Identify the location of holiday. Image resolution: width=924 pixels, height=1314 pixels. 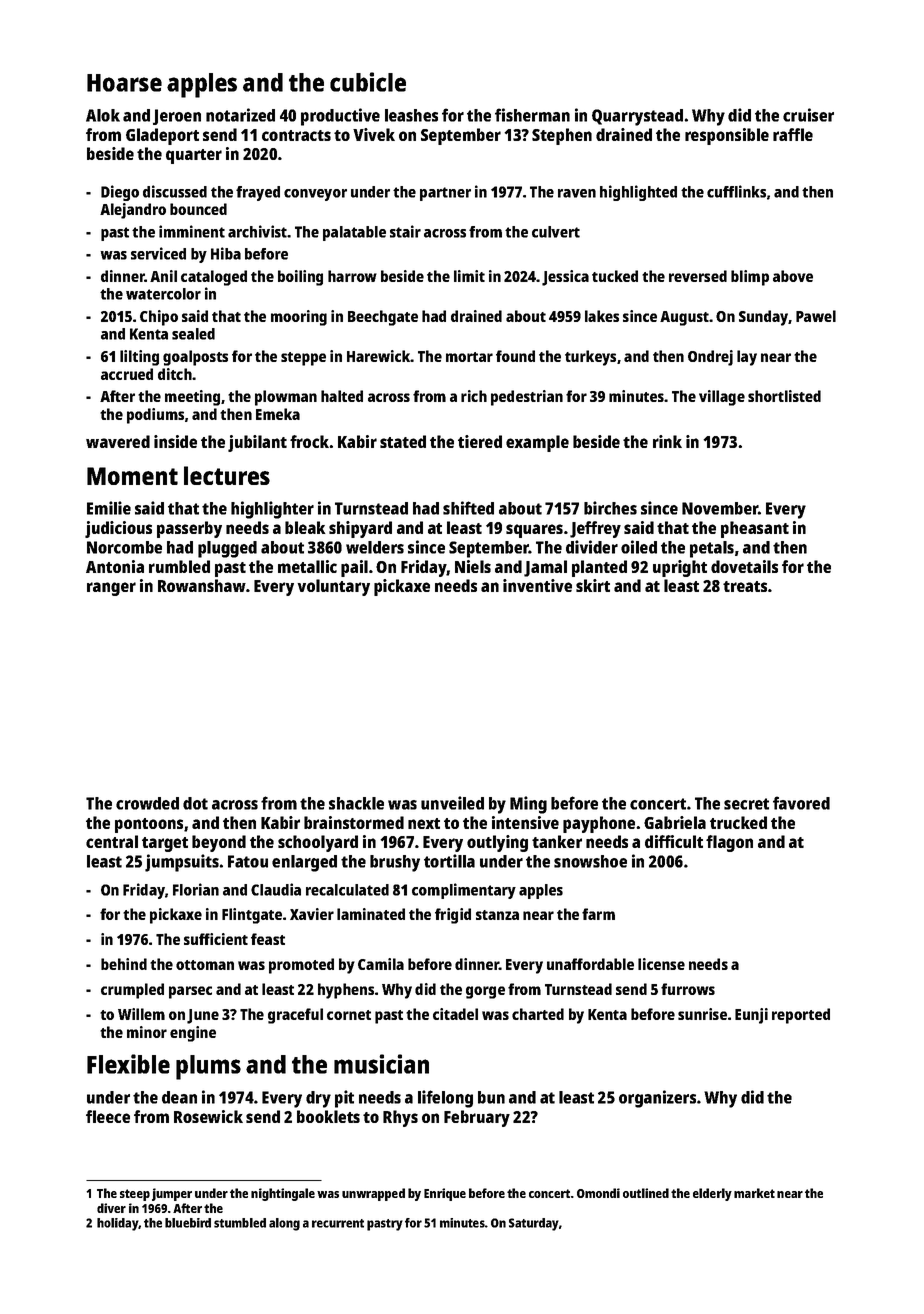
(118, 1224).
